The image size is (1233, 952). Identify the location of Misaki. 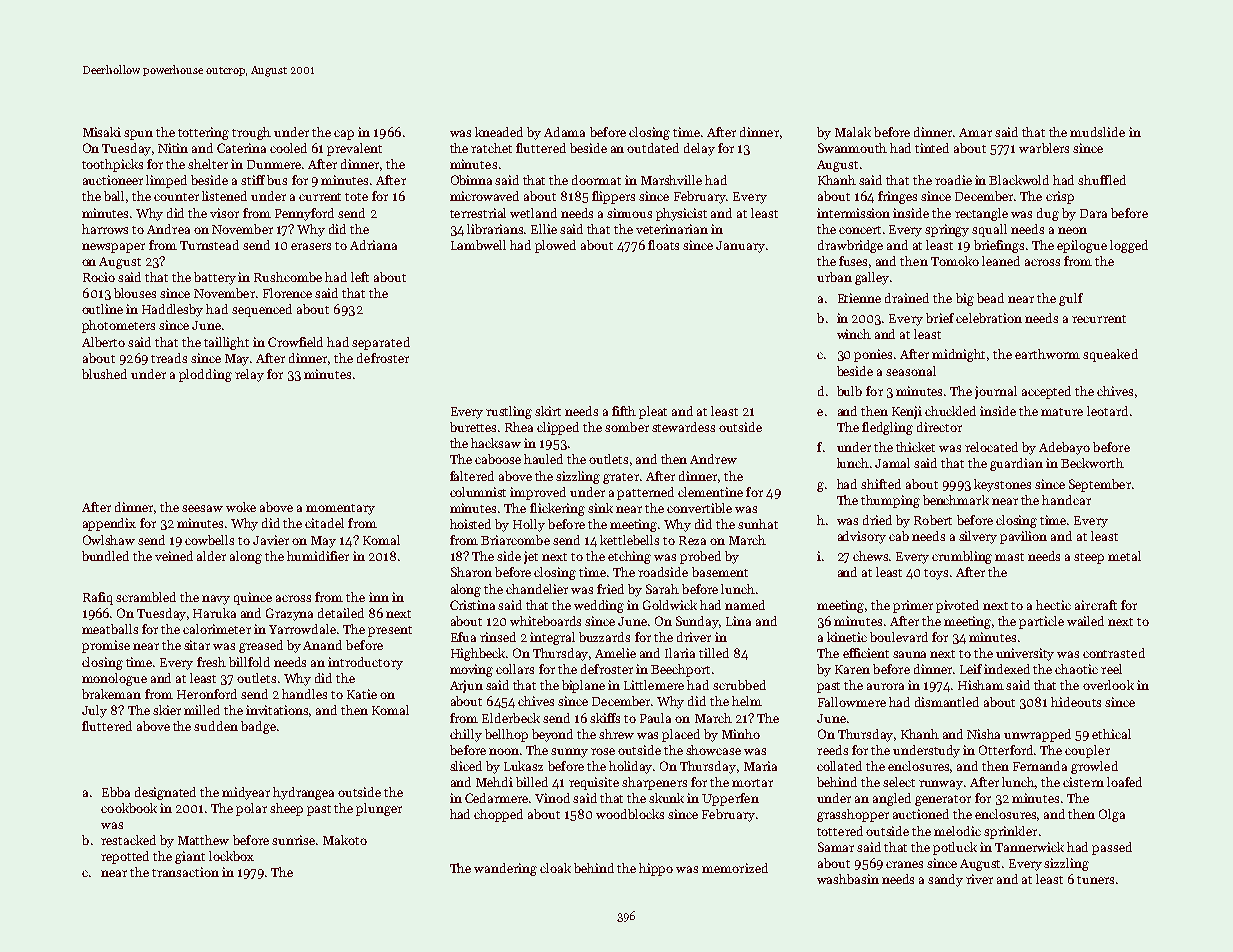
(102, 132).
